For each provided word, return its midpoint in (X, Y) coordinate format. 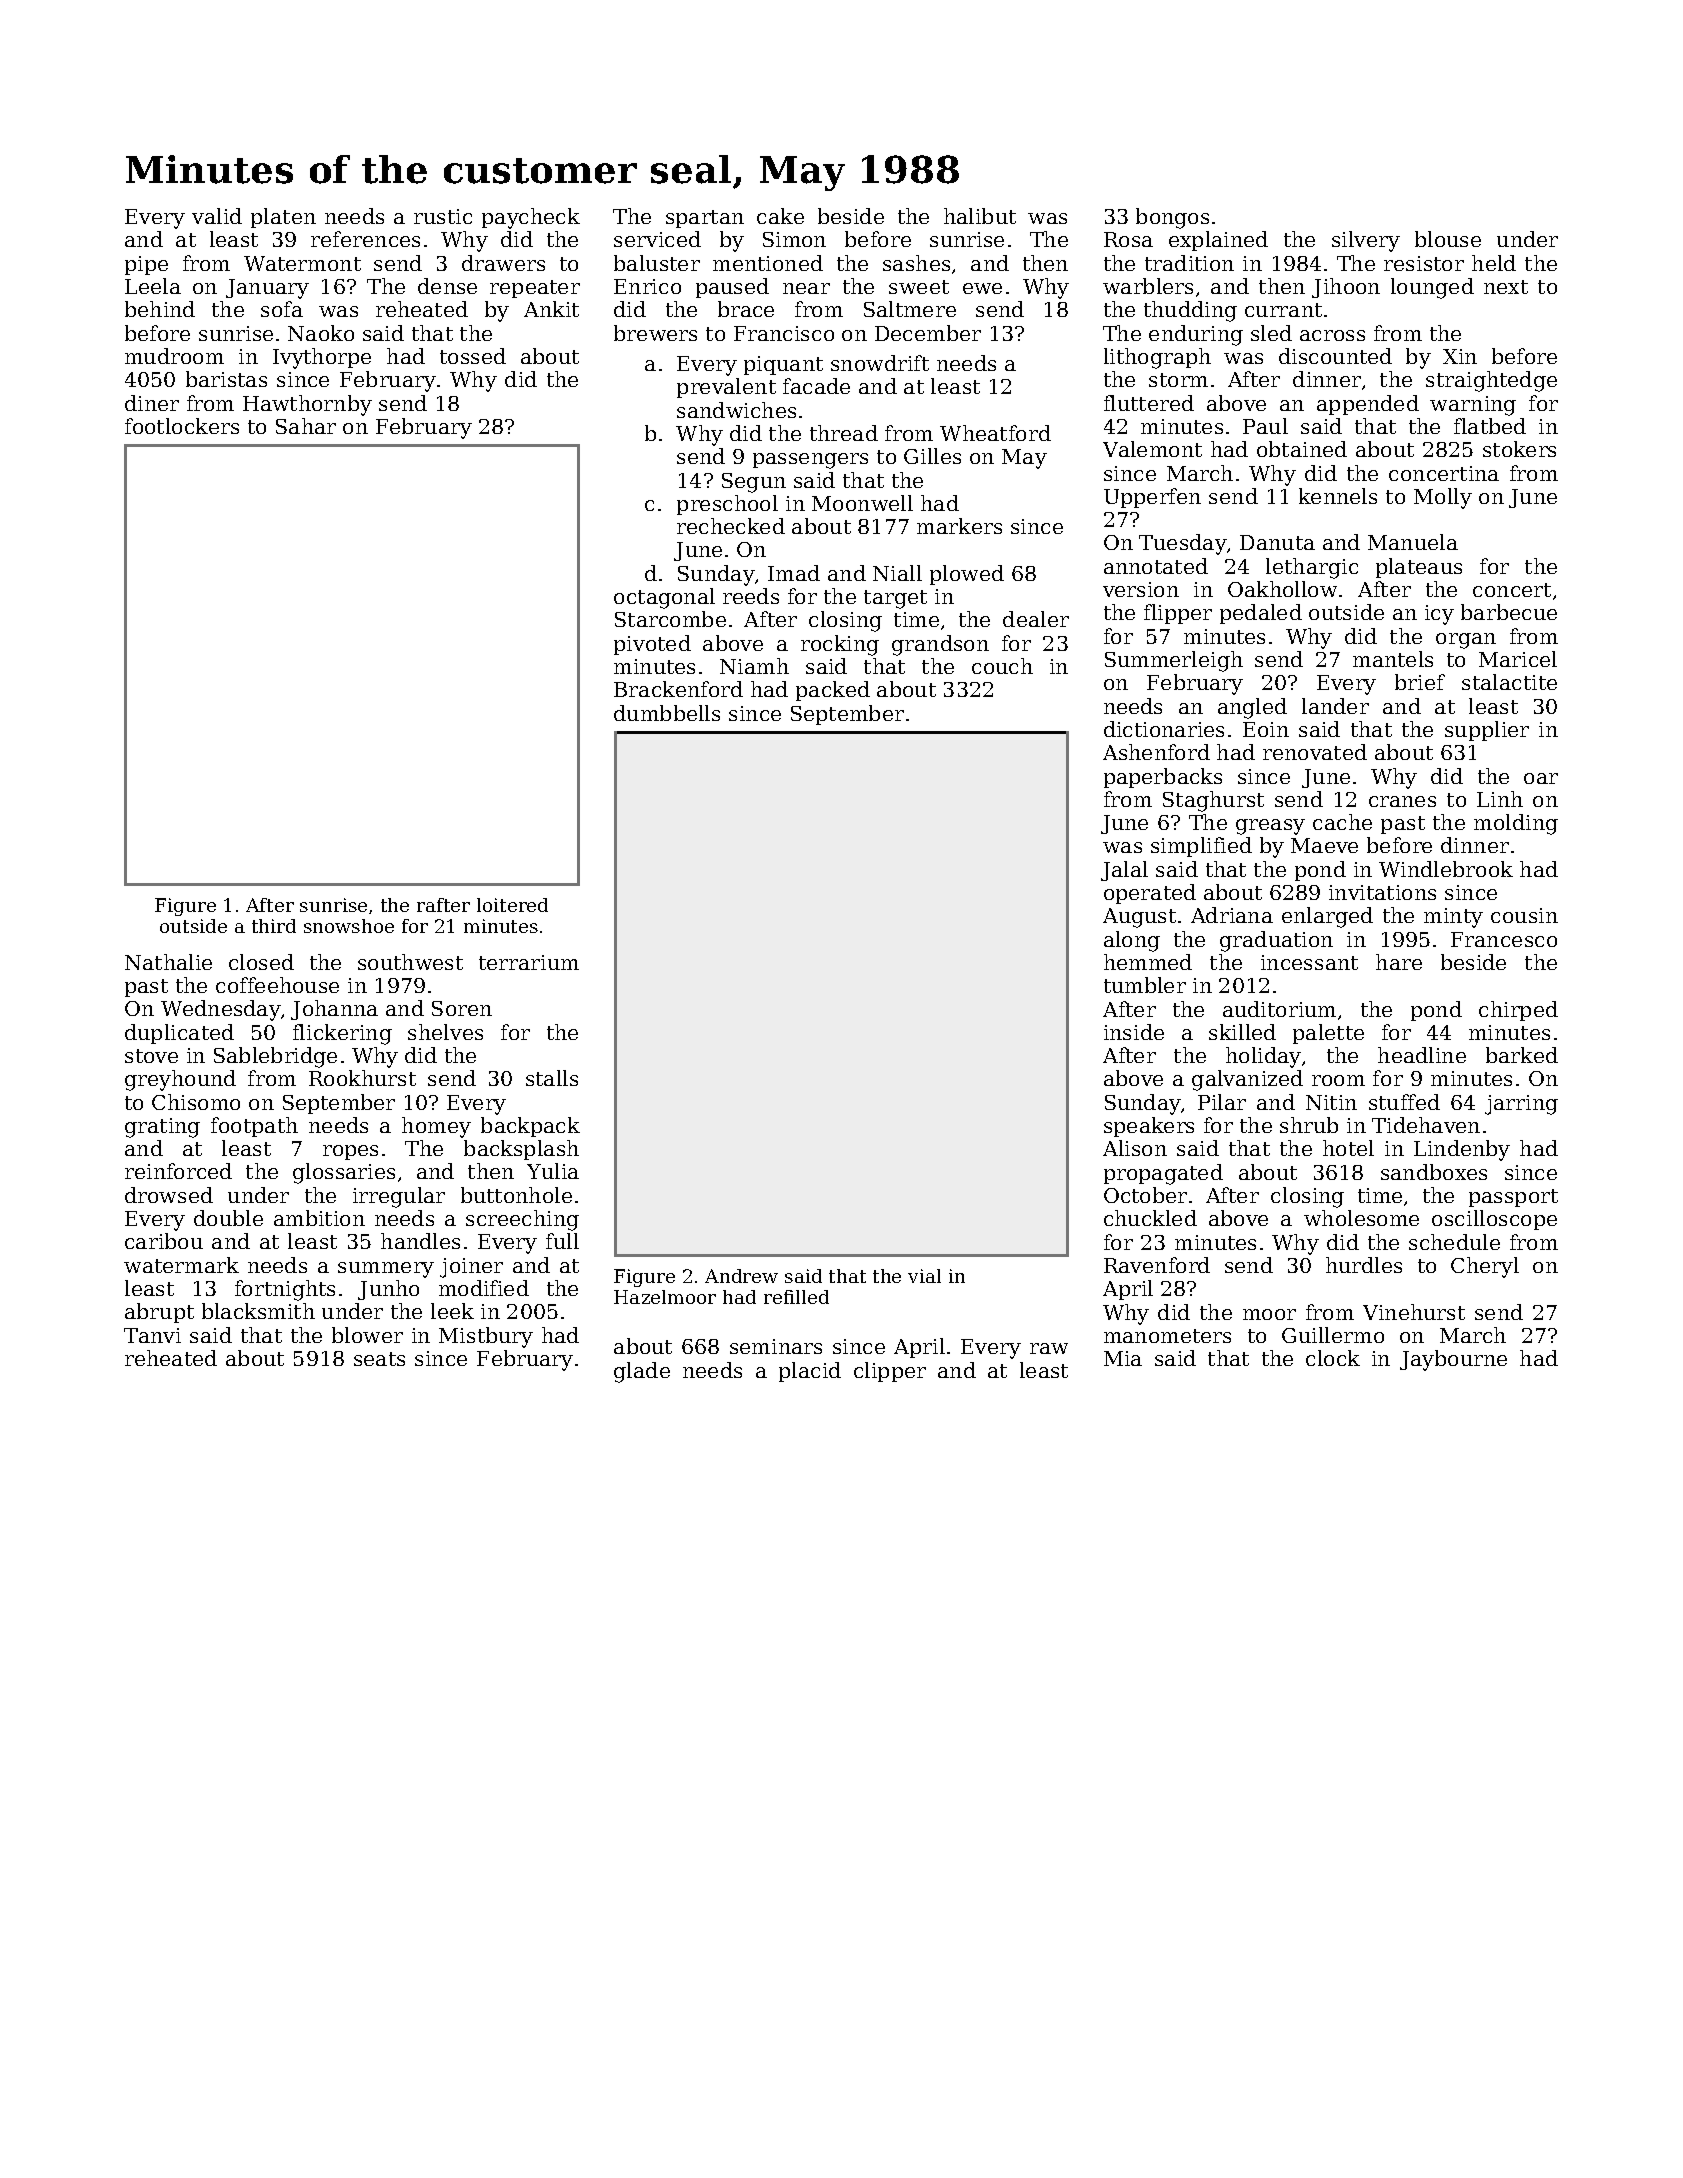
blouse (1448, 239)
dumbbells (667, 713)
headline (1422, 1055)
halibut (980, 216)
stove (151, 1056)
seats (379, 1359)
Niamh (754, 666)
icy (1439, 615)
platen (283, 218)
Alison (1135, 1148)
